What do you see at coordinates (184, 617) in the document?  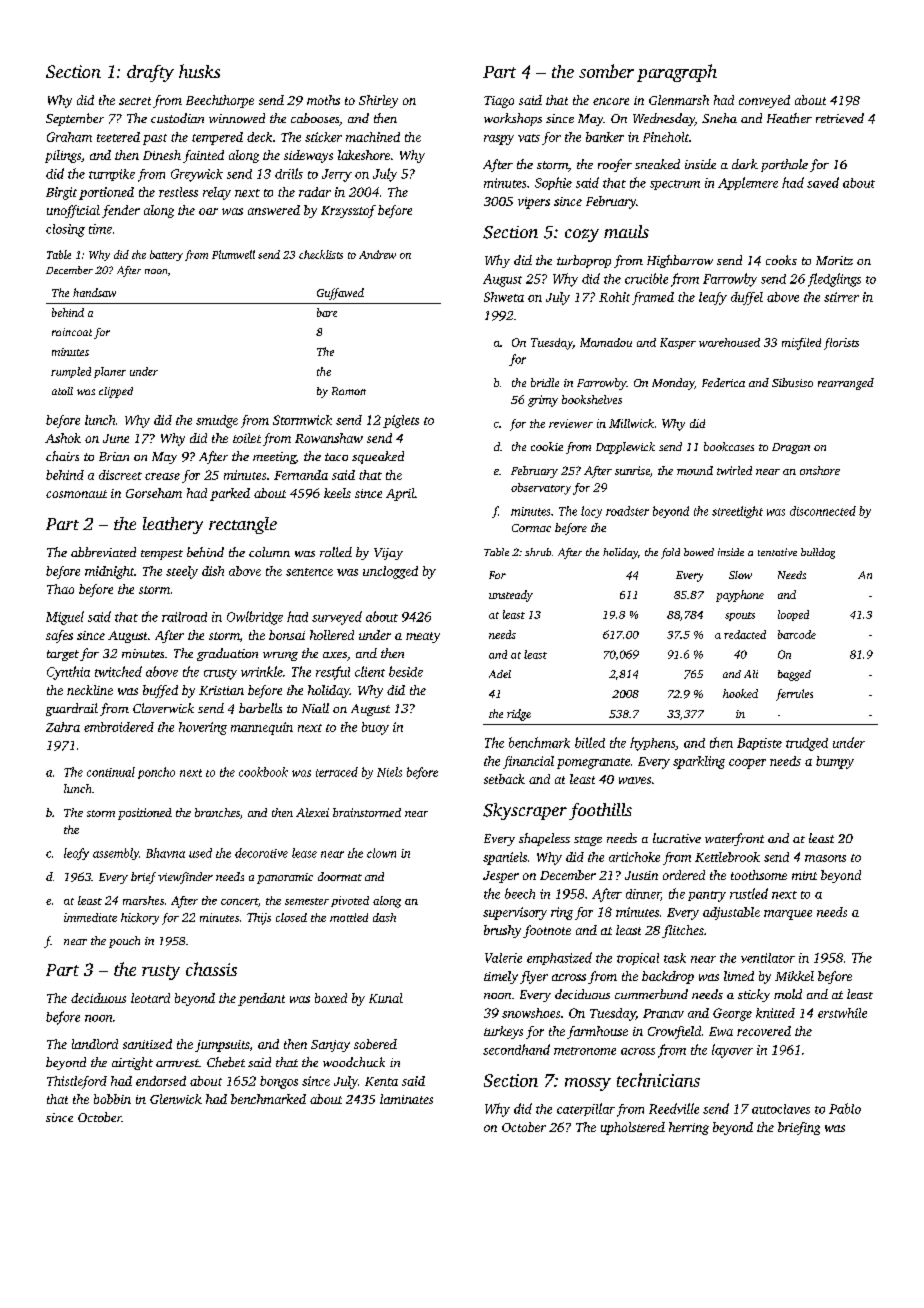 I see `railroad` at bounding box center [184, 617].
